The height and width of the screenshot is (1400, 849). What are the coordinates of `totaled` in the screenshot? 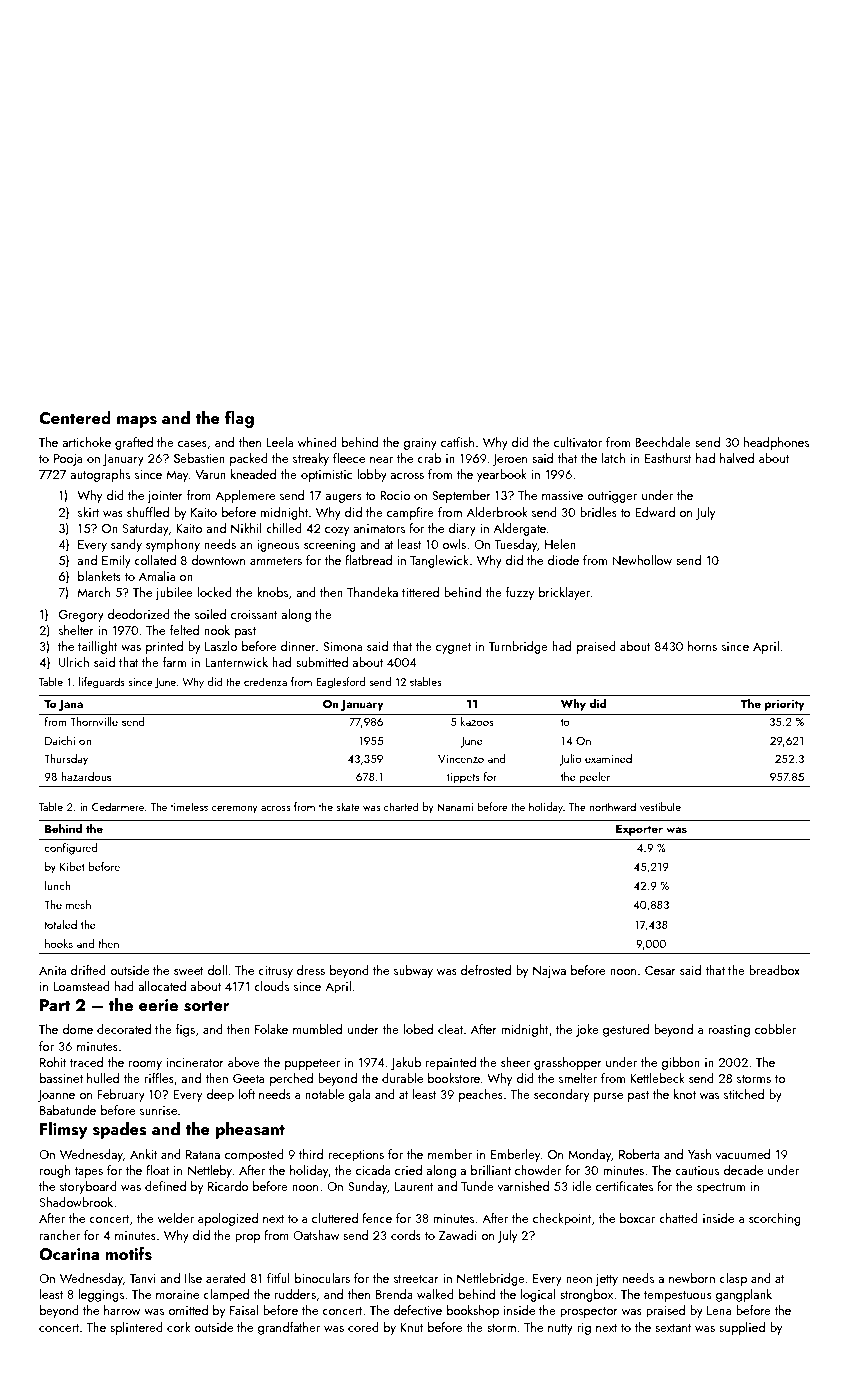 It's located at (60, 924).
